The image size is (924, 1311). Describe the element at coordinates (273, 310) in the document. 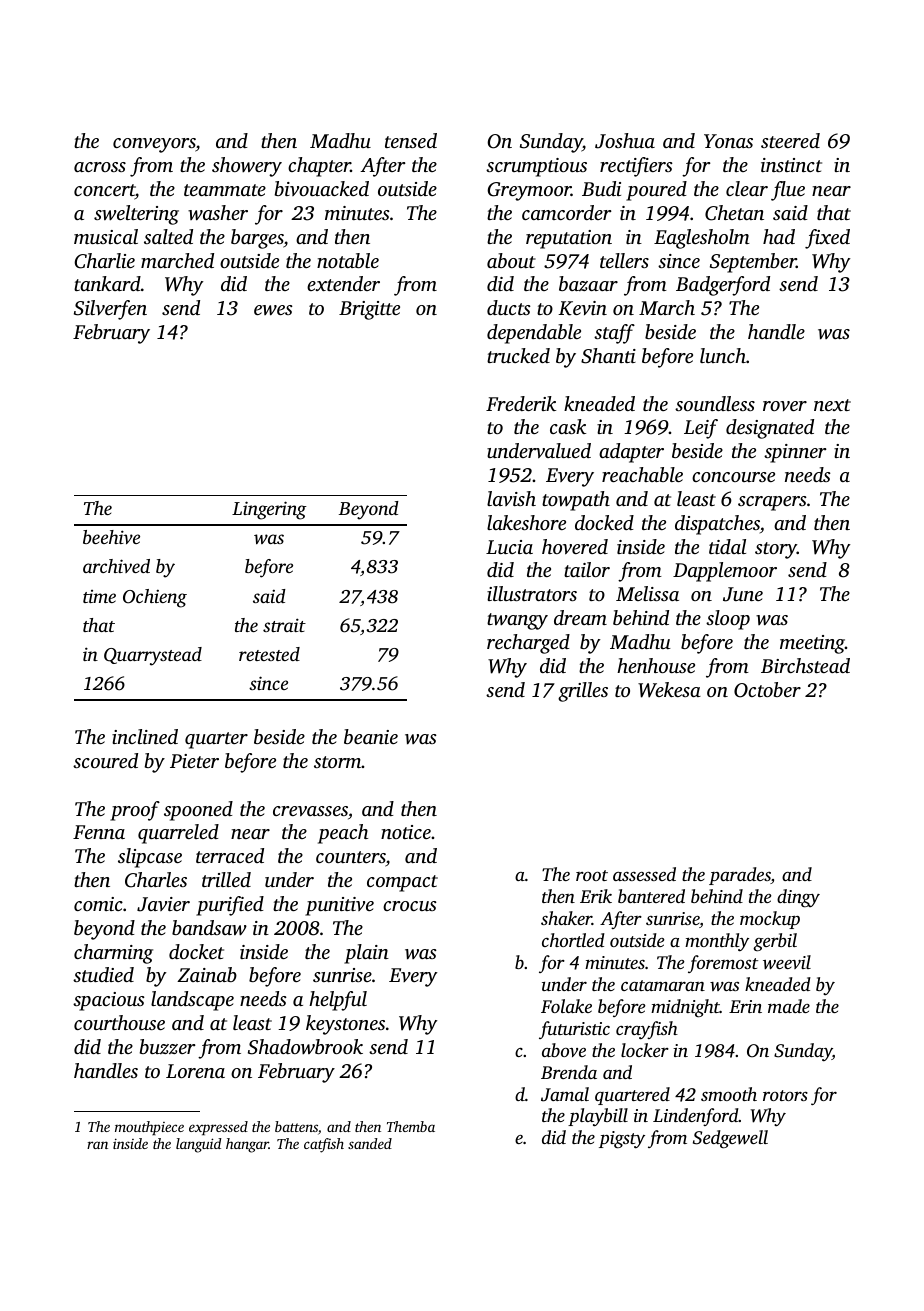

I see `ewes` at that location.
